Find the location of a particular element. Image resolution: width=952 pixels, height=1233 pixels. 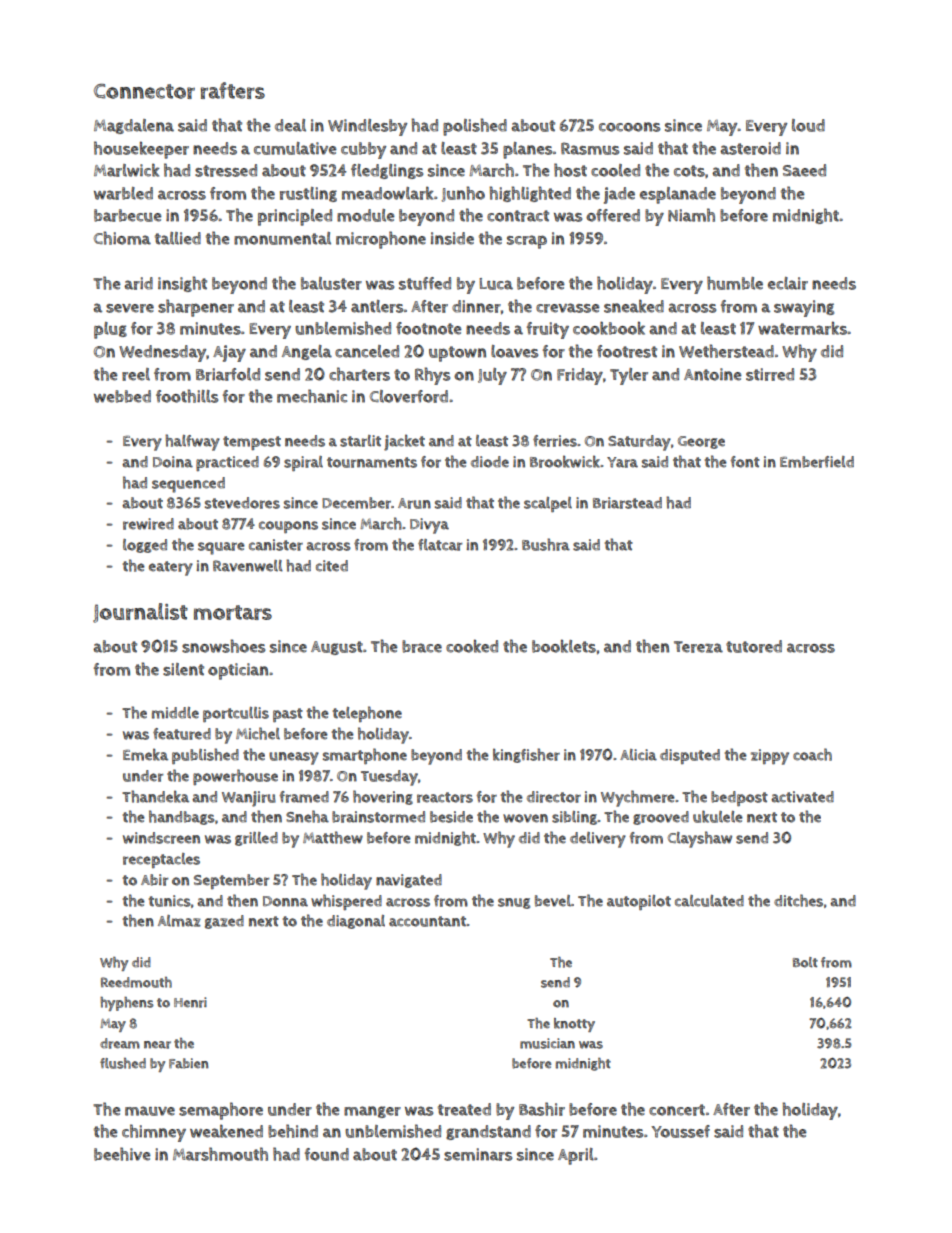

ferries is located at coordinates (555, 441).
